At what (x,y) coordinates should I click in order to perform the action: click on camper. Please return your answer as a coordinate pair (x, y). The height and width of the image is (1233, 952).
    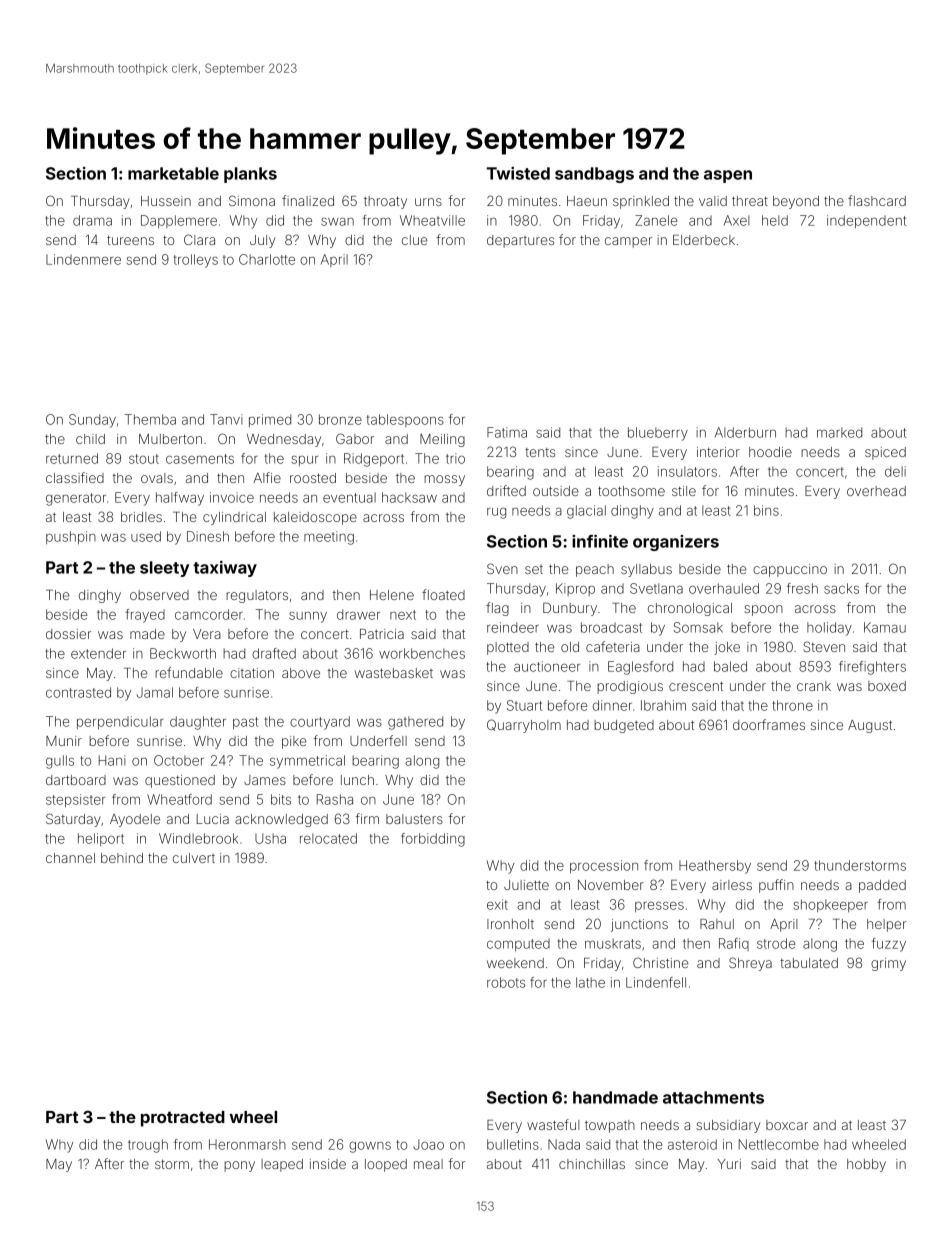
    Looking at the image, I should click on (628, 242).
